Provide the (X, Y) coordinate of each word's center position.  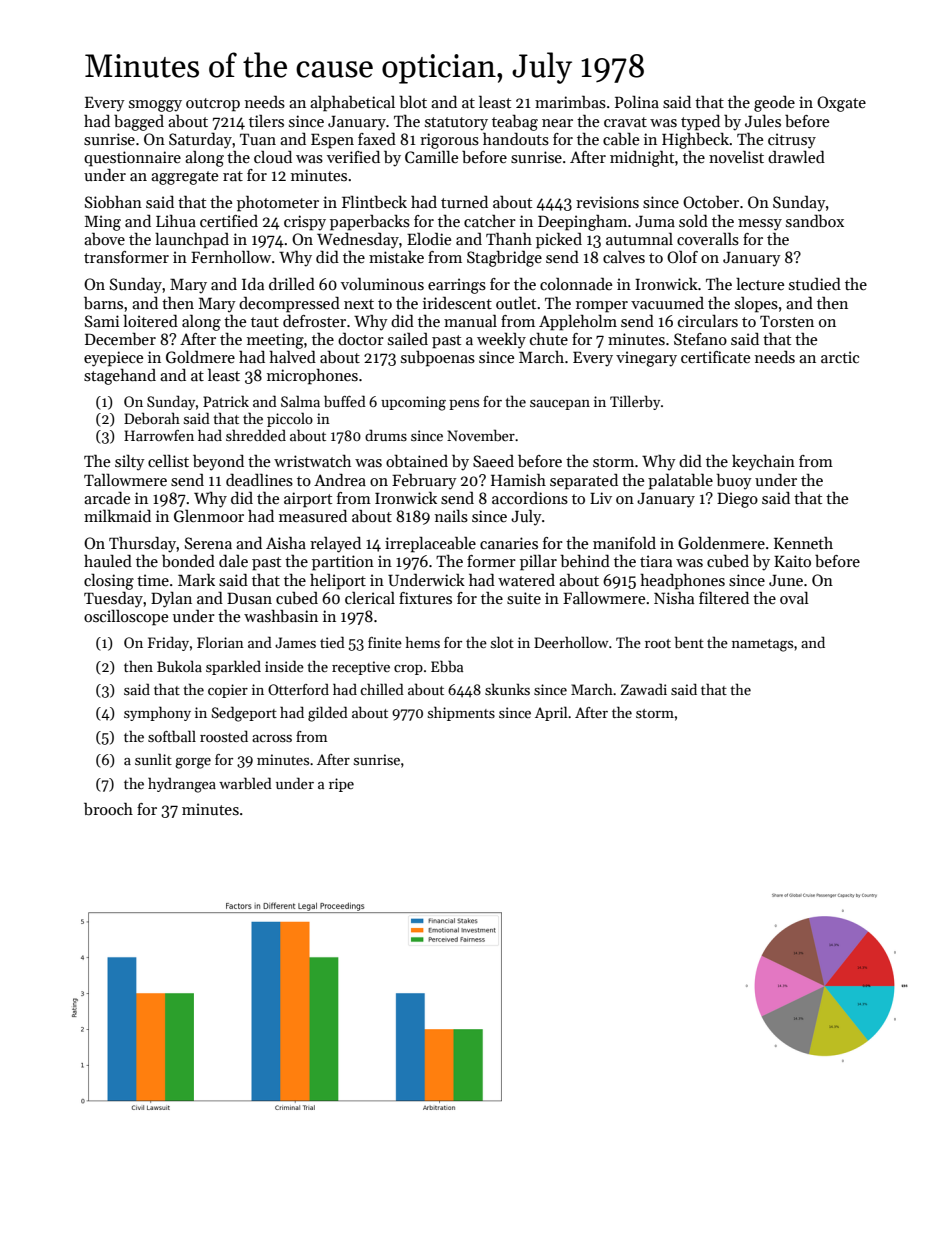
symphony (157, 713)
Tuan (258, 139)
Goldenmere (721, 543)
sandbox (815, 221)
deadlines (259, 480)
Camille (431, 157)
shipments (461, 713)
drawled (796, 157)
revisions (607, 202)
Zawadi (644, 689)
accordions (530, 498)
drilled (292, 283)
